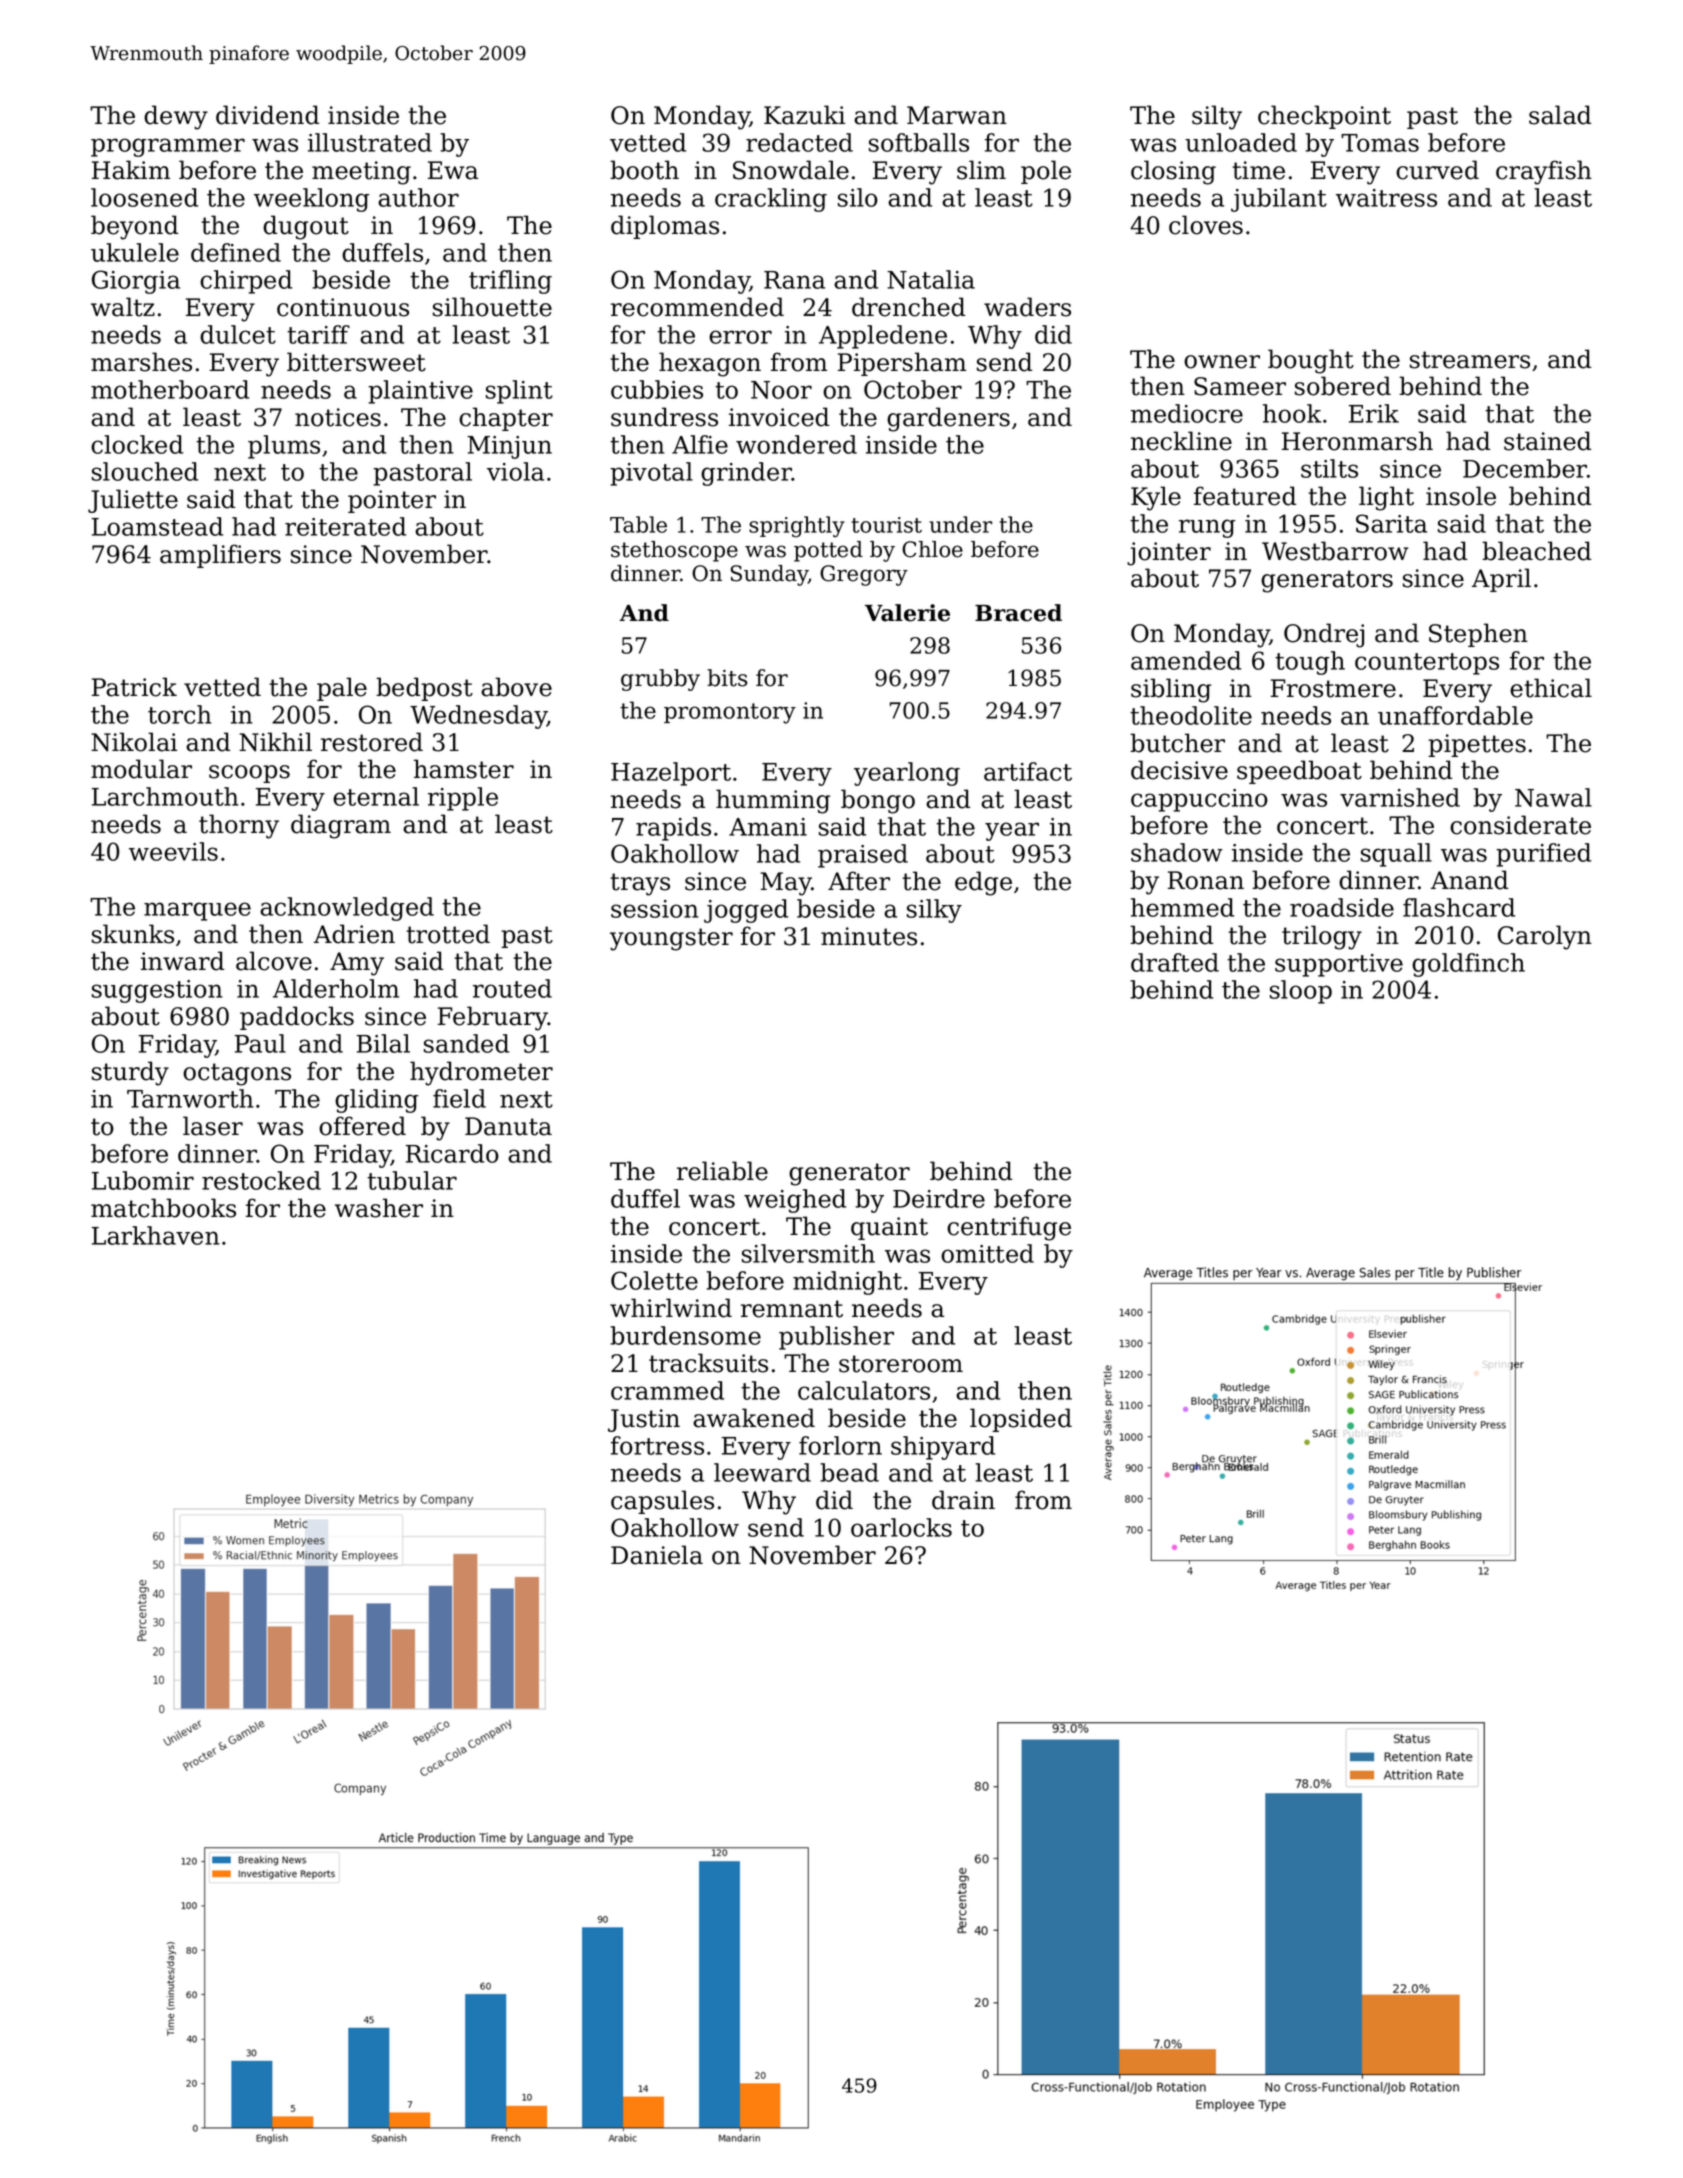 Image resolution: width=1683 pixels, height=2178 pixels. Describe the element at coordinates (963, 1500) in the page. I see `drain` at that location.
